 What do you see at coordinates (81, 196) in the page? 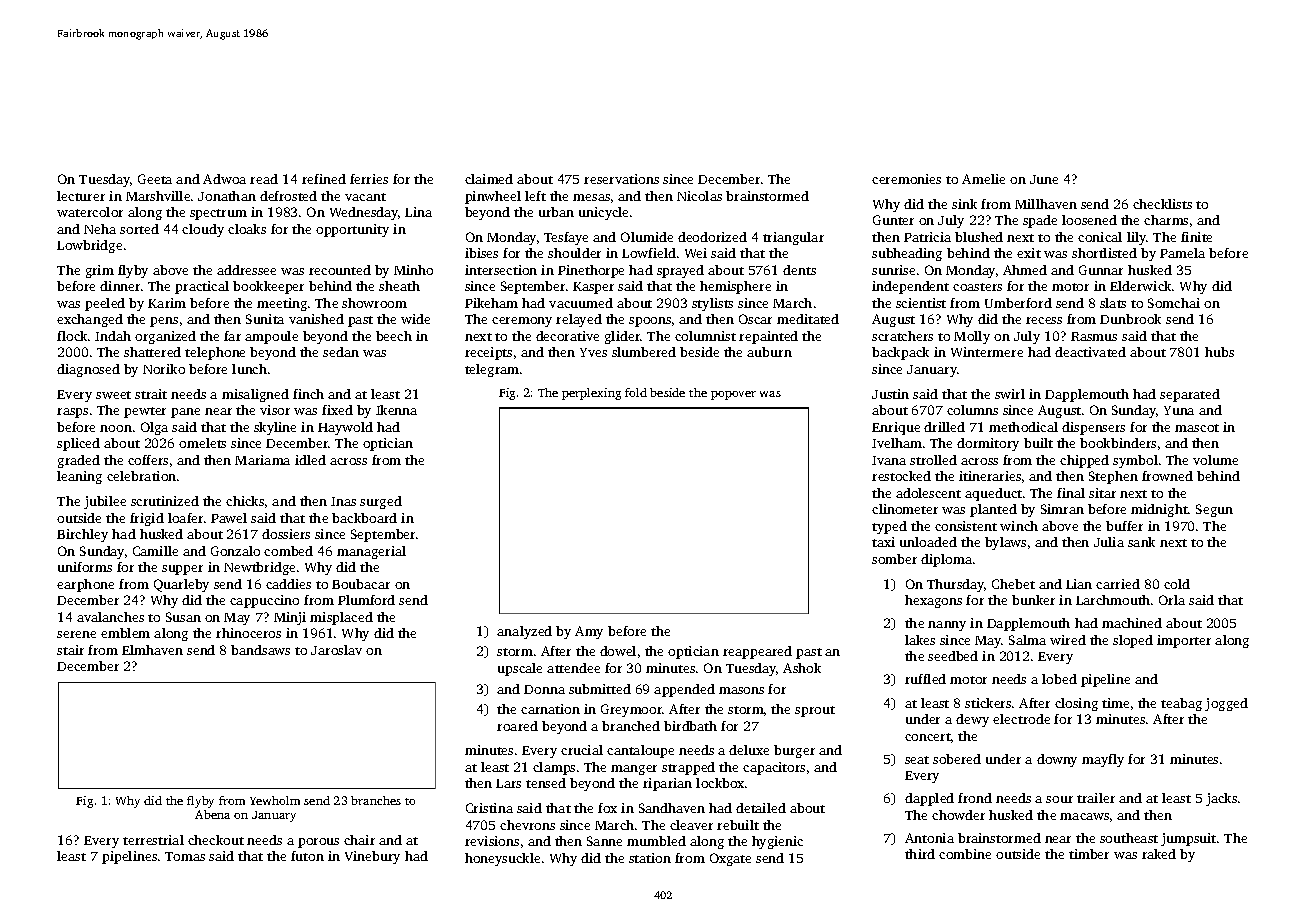
I see `lecturer` at bounding box center [81, 196].
